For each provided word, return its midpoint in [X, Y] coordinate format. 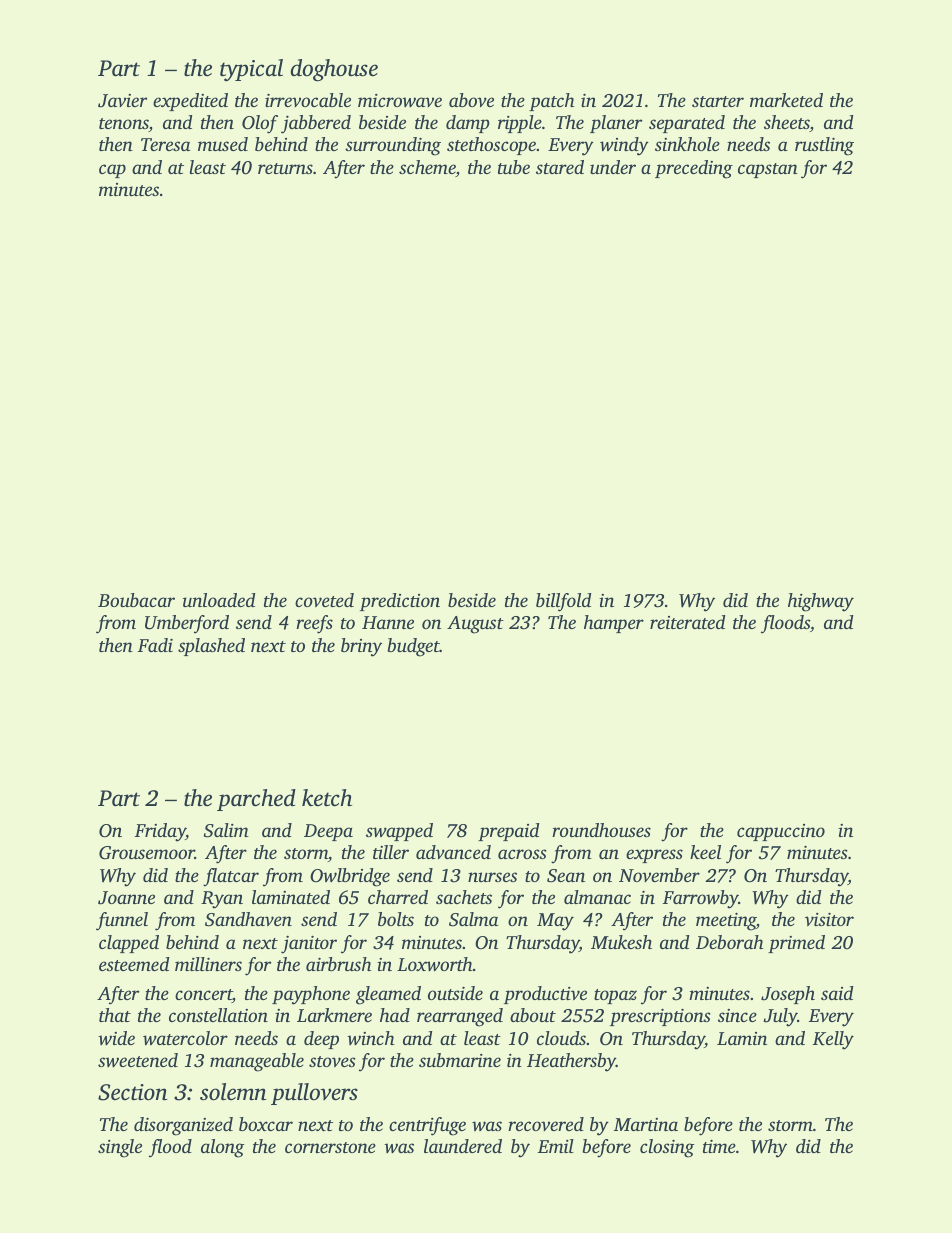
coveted [324, 600]
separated [687, 124]
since [737, 1015]
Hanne [388, 622]
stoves [332, 1061]
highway [821, 602]
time [719, 1146]
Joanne [126, 898]
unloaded [219, 600]
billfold [563, 602]
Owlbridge [350, 877]
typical [251, 70]
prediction [400, 602]
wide [116, 1038]
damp [468, 124]
